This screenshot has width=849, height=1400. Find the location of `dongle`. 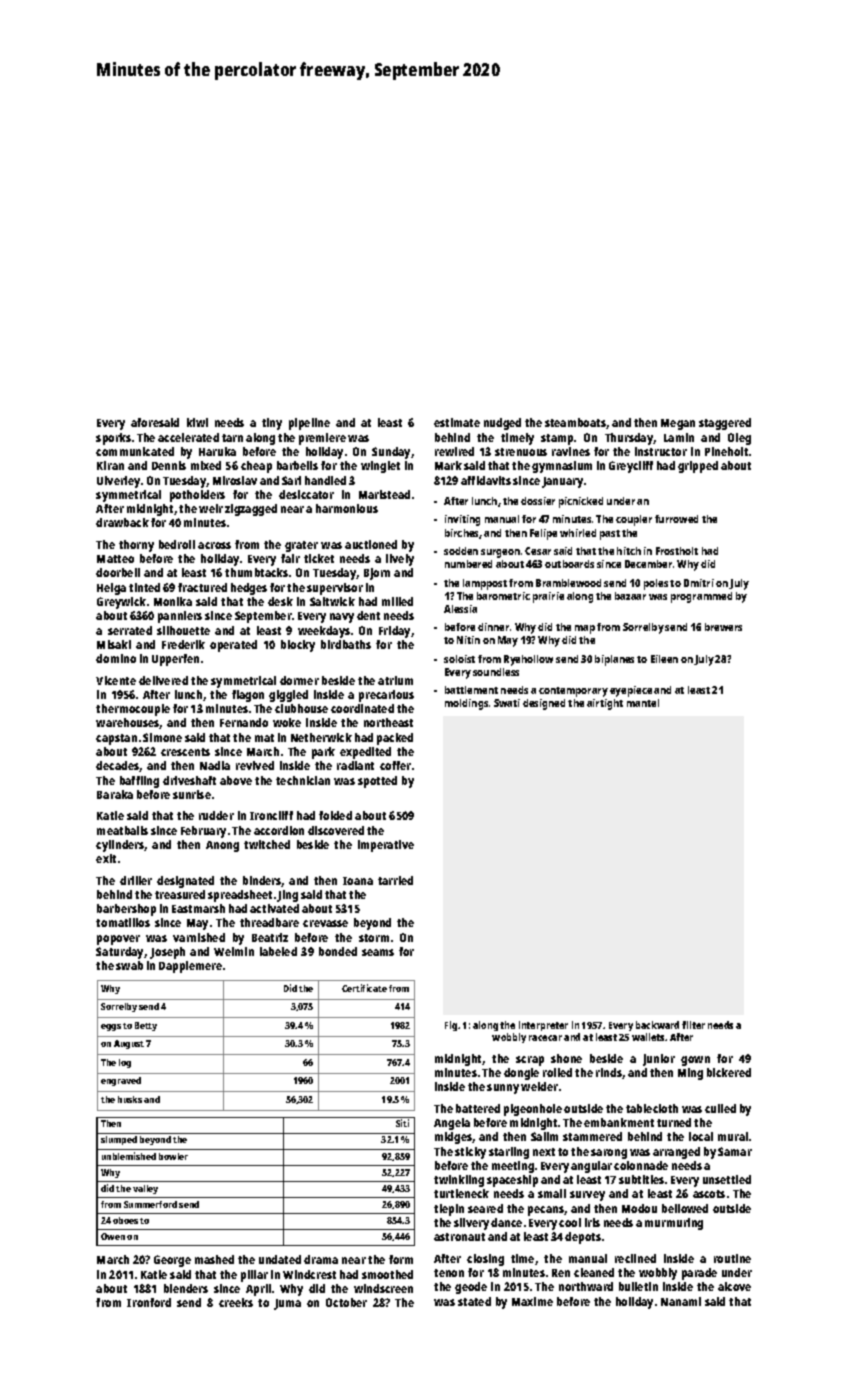

dongle is located at coordinates (521, 1074).
